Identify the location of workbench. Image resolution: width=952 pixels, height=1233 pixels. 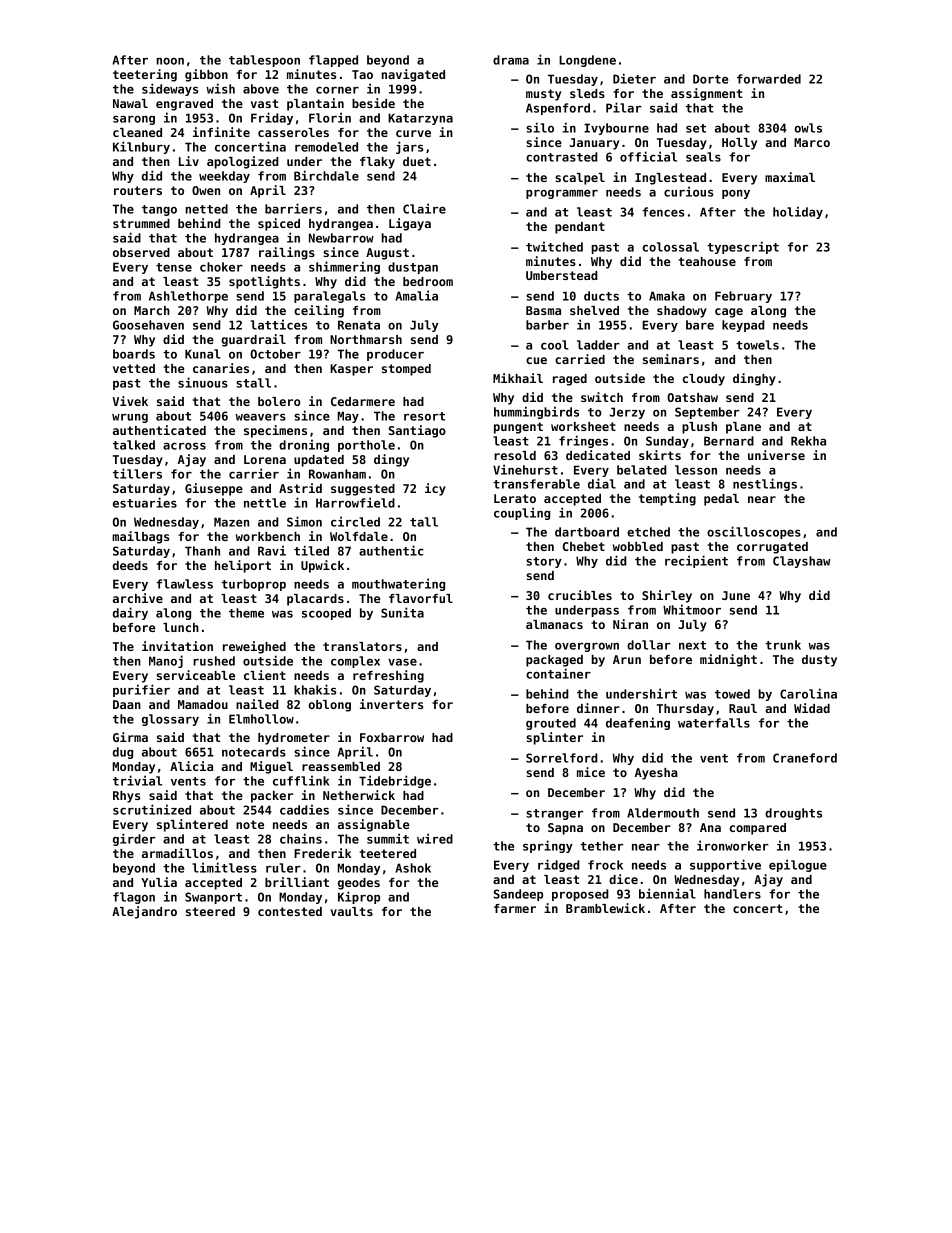
(268, 536).
